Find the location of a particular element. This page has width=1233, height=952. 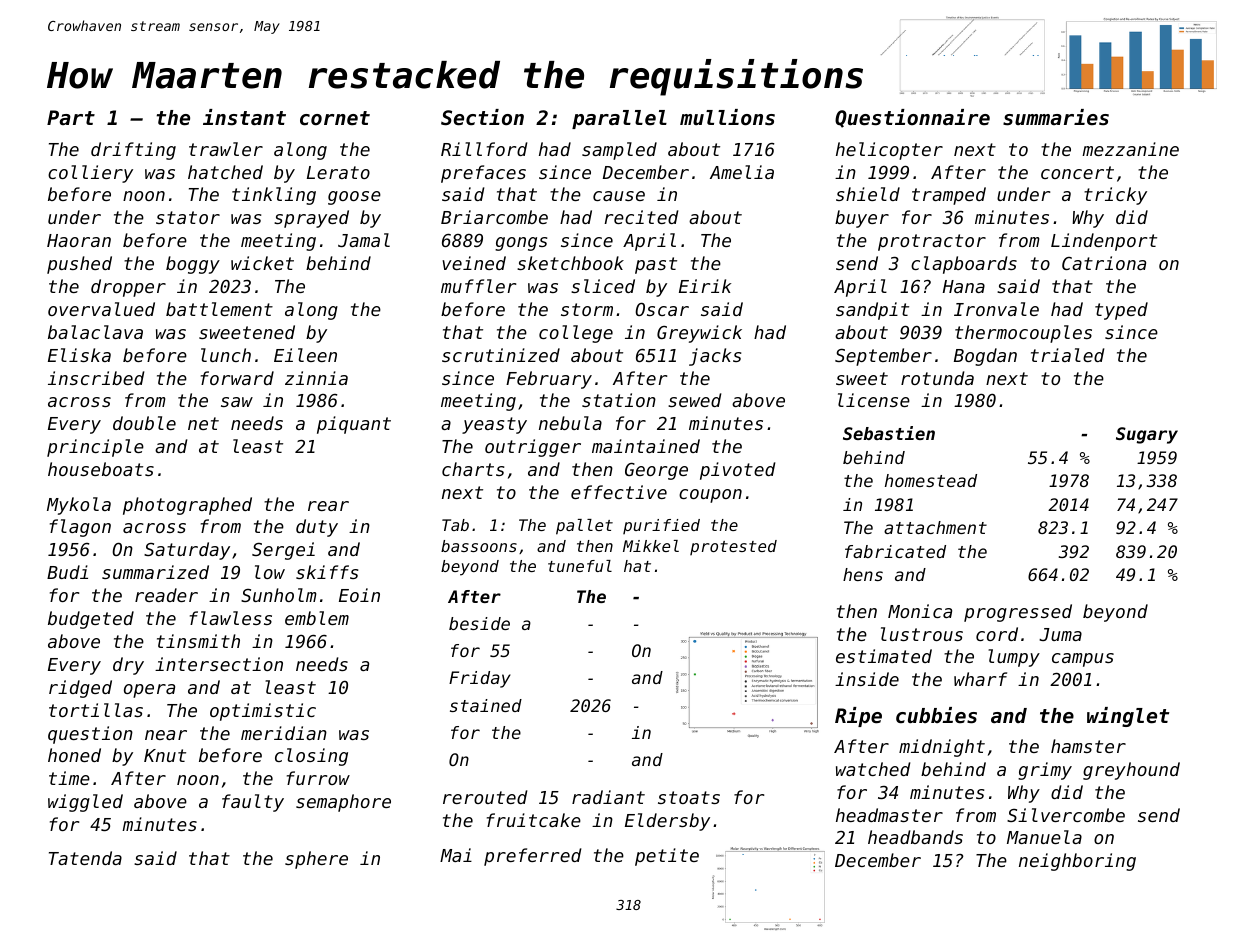

Briarcombe is located at coordinates (494, 217).
